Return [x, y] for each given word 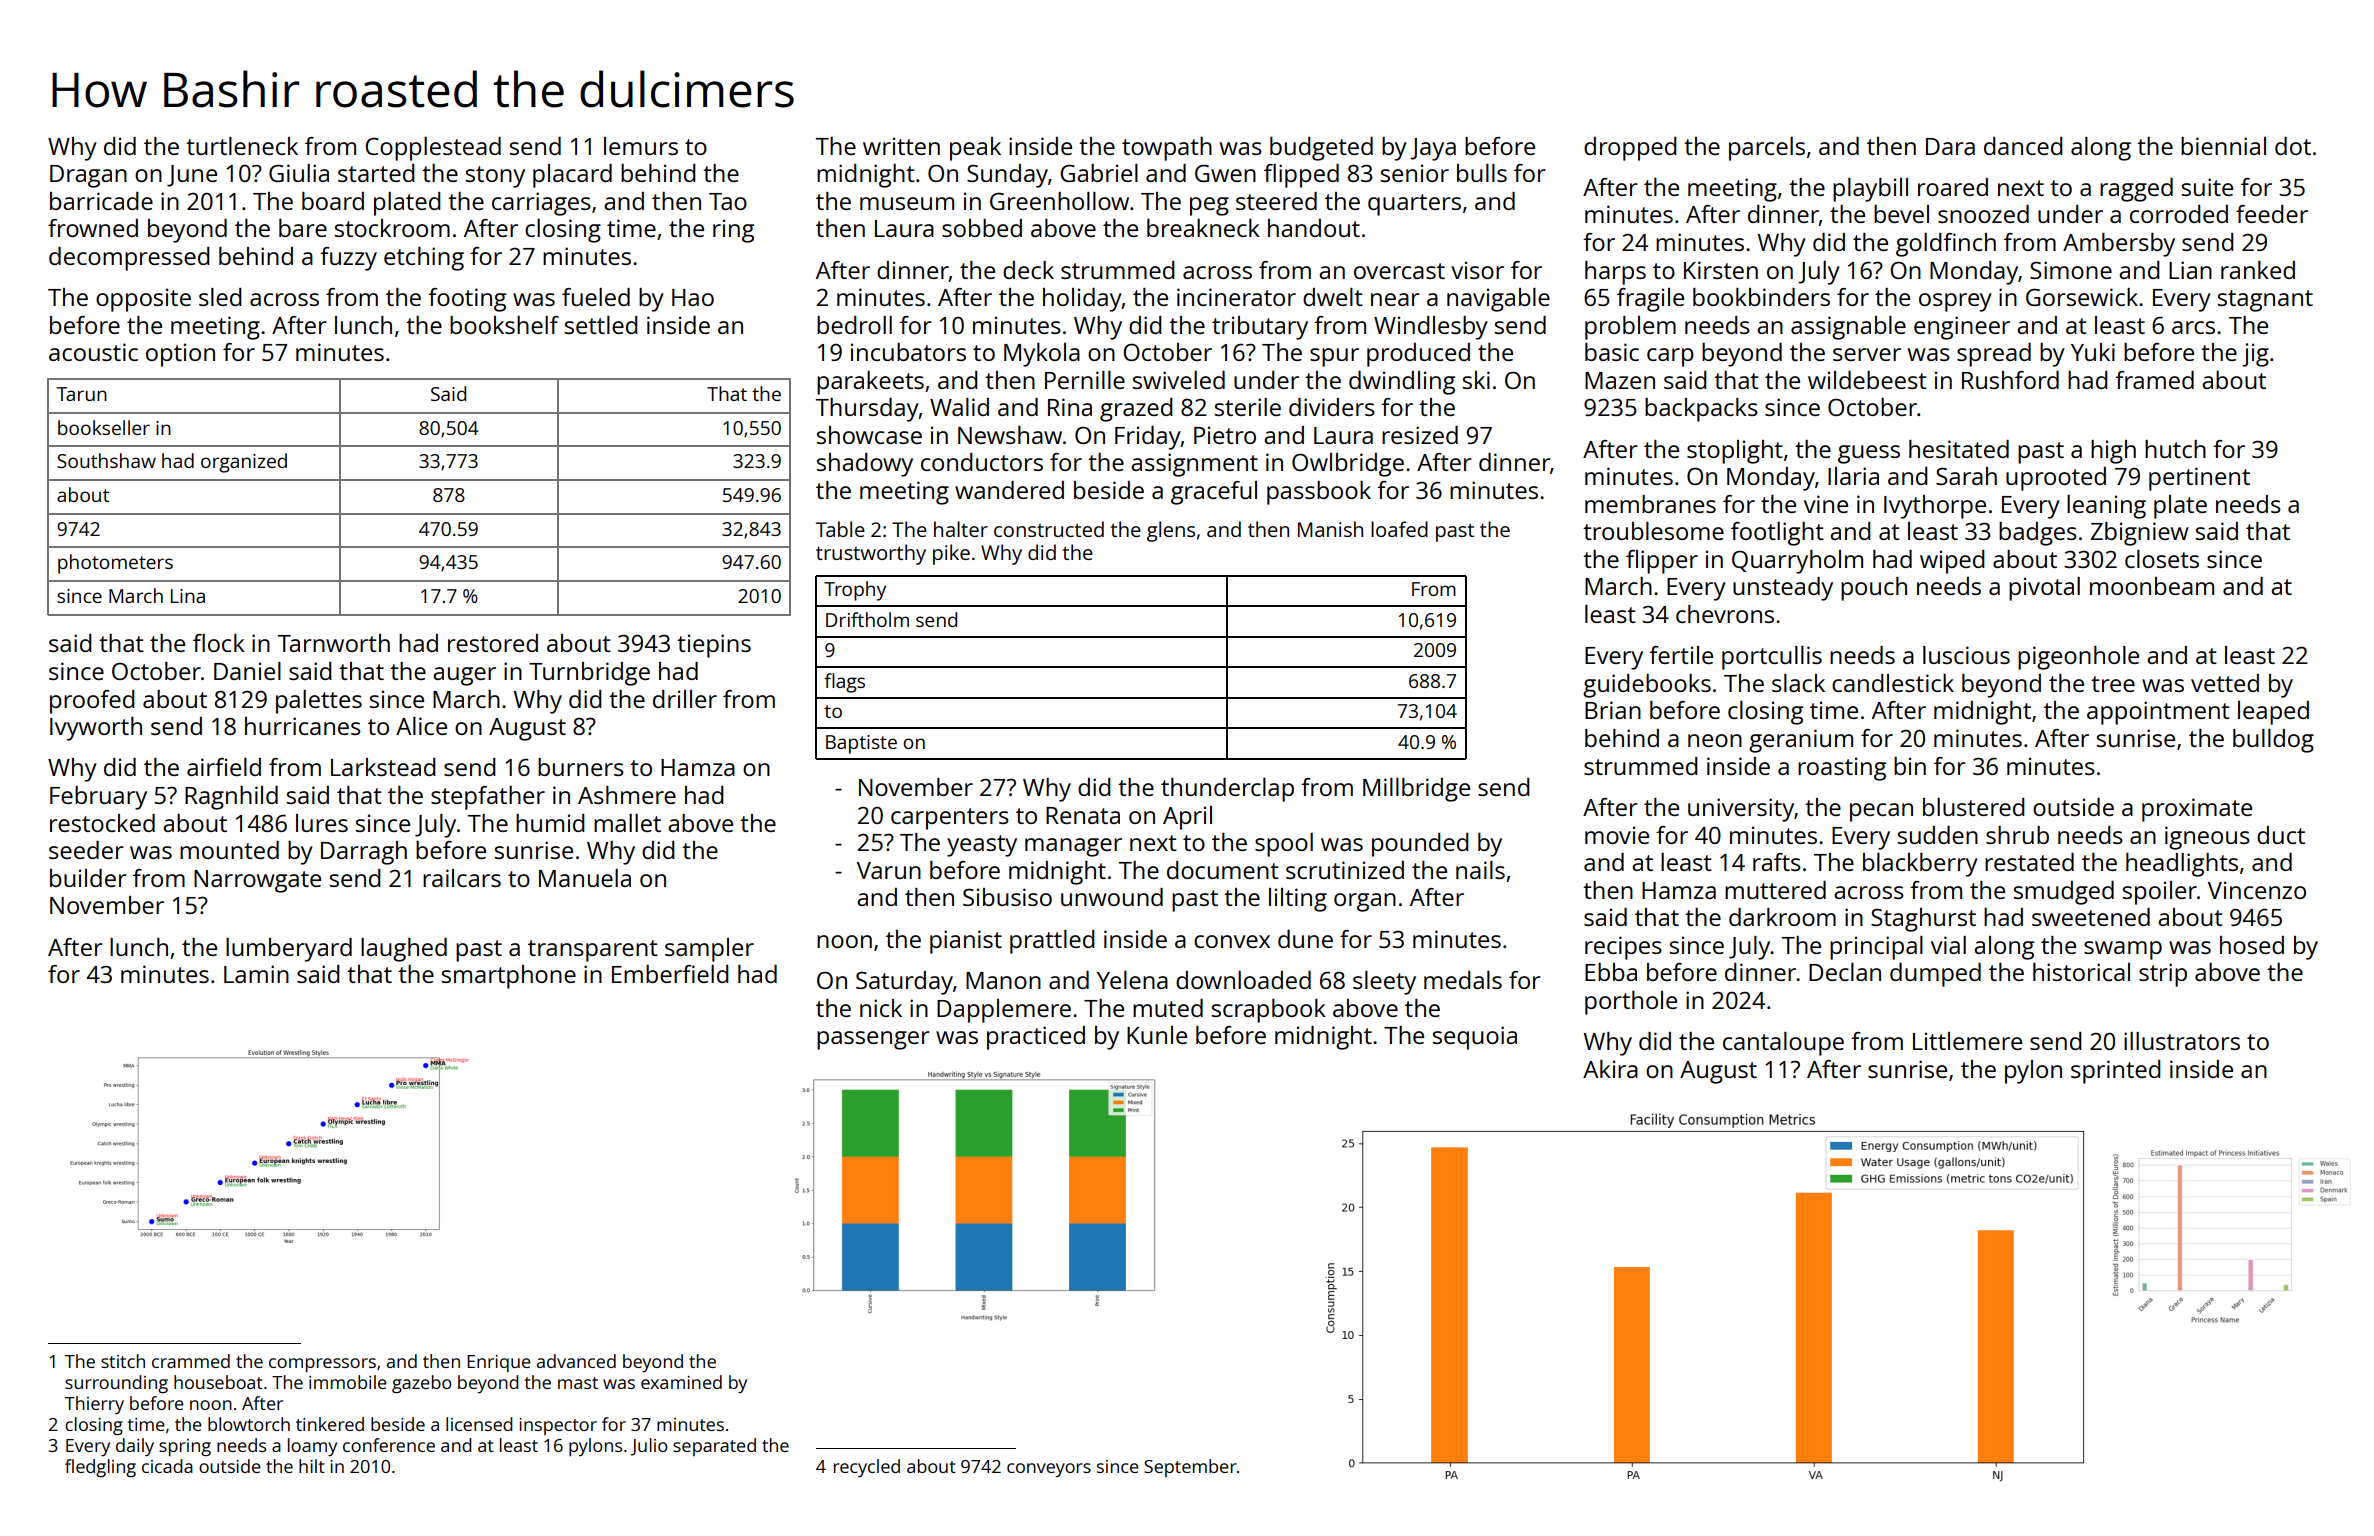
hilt [312, 1466]
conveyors [1049, 1470]
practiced [1036, 1038]
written [901, 146]
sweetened [2091, 917]
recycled [867, 1468]
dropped [1630, 149]
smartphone [509, 977]
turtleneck [242, 146]
